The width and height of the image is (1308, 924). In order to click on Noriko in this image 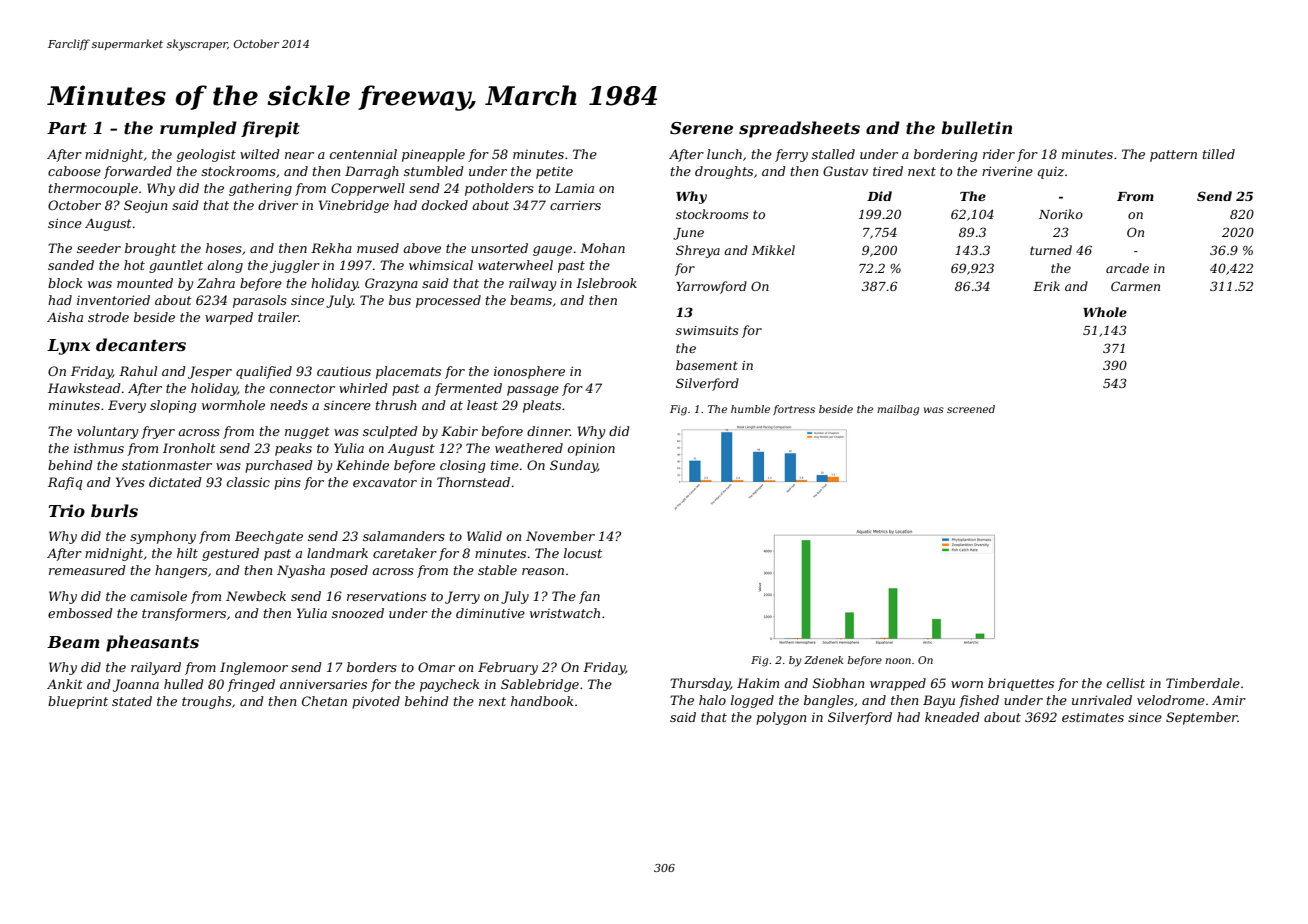, I will do `click(1061, 214)`.
